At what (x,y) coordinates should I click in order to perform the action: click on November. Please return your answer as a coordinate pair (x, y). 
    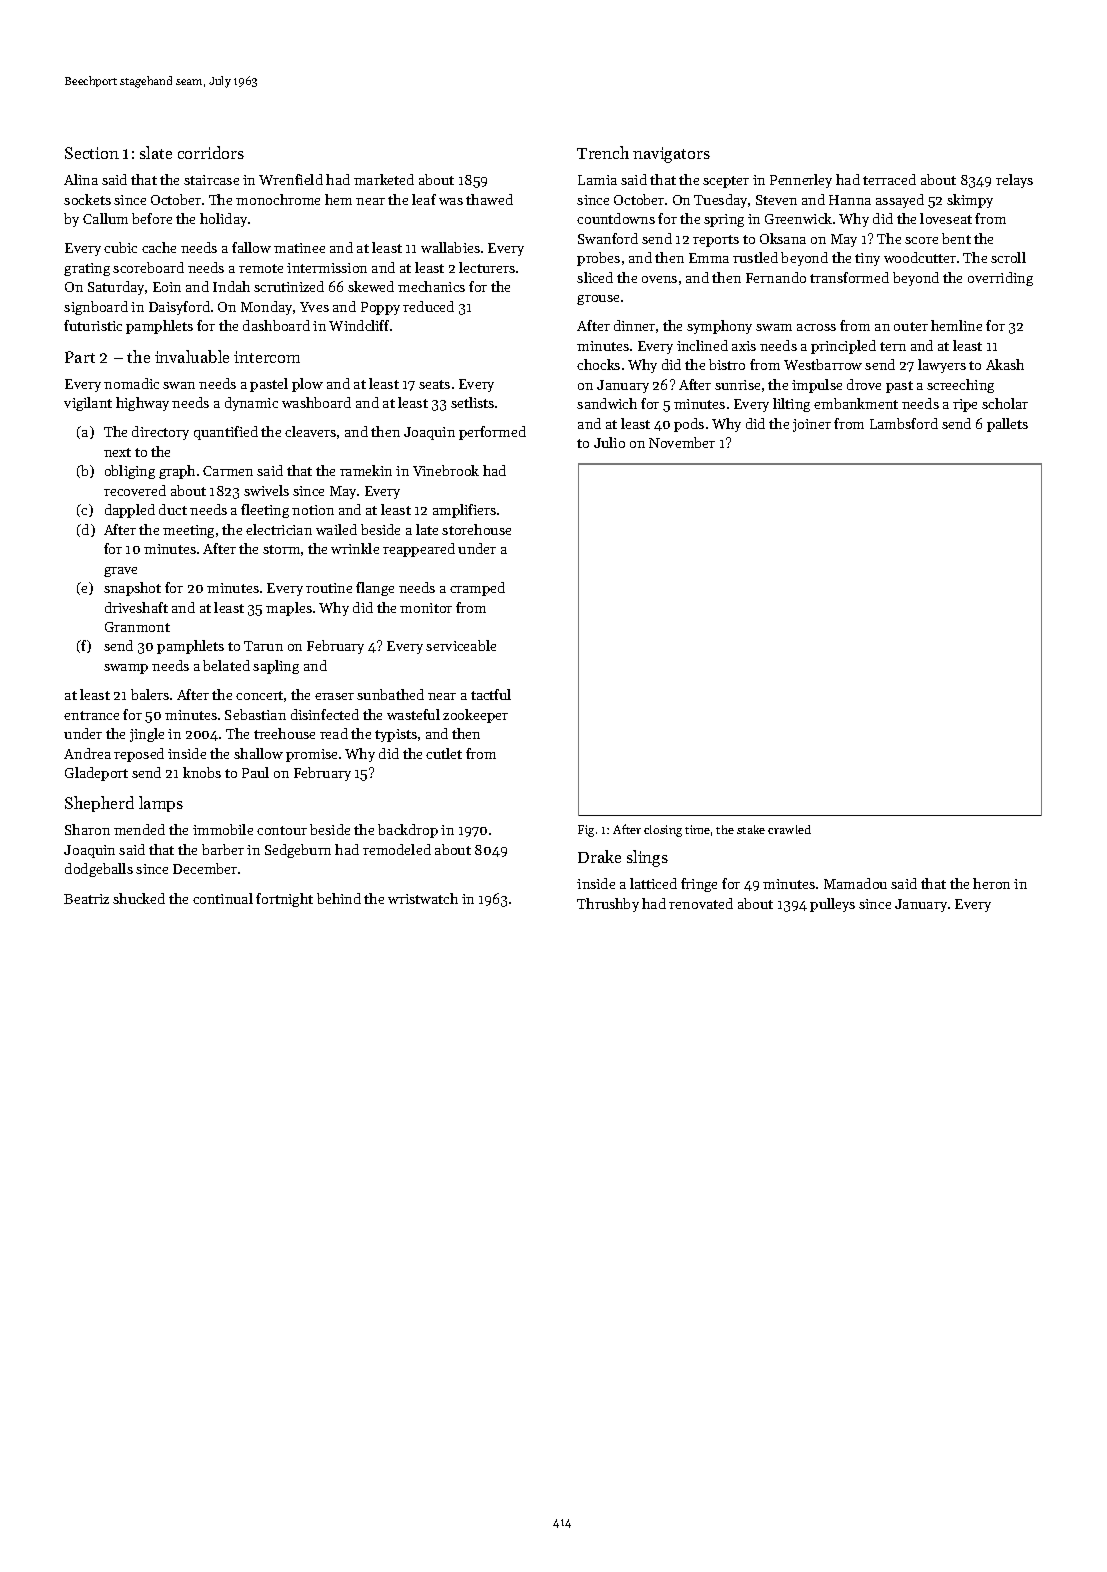
    Looking at the image, I should click on (682, 442).
